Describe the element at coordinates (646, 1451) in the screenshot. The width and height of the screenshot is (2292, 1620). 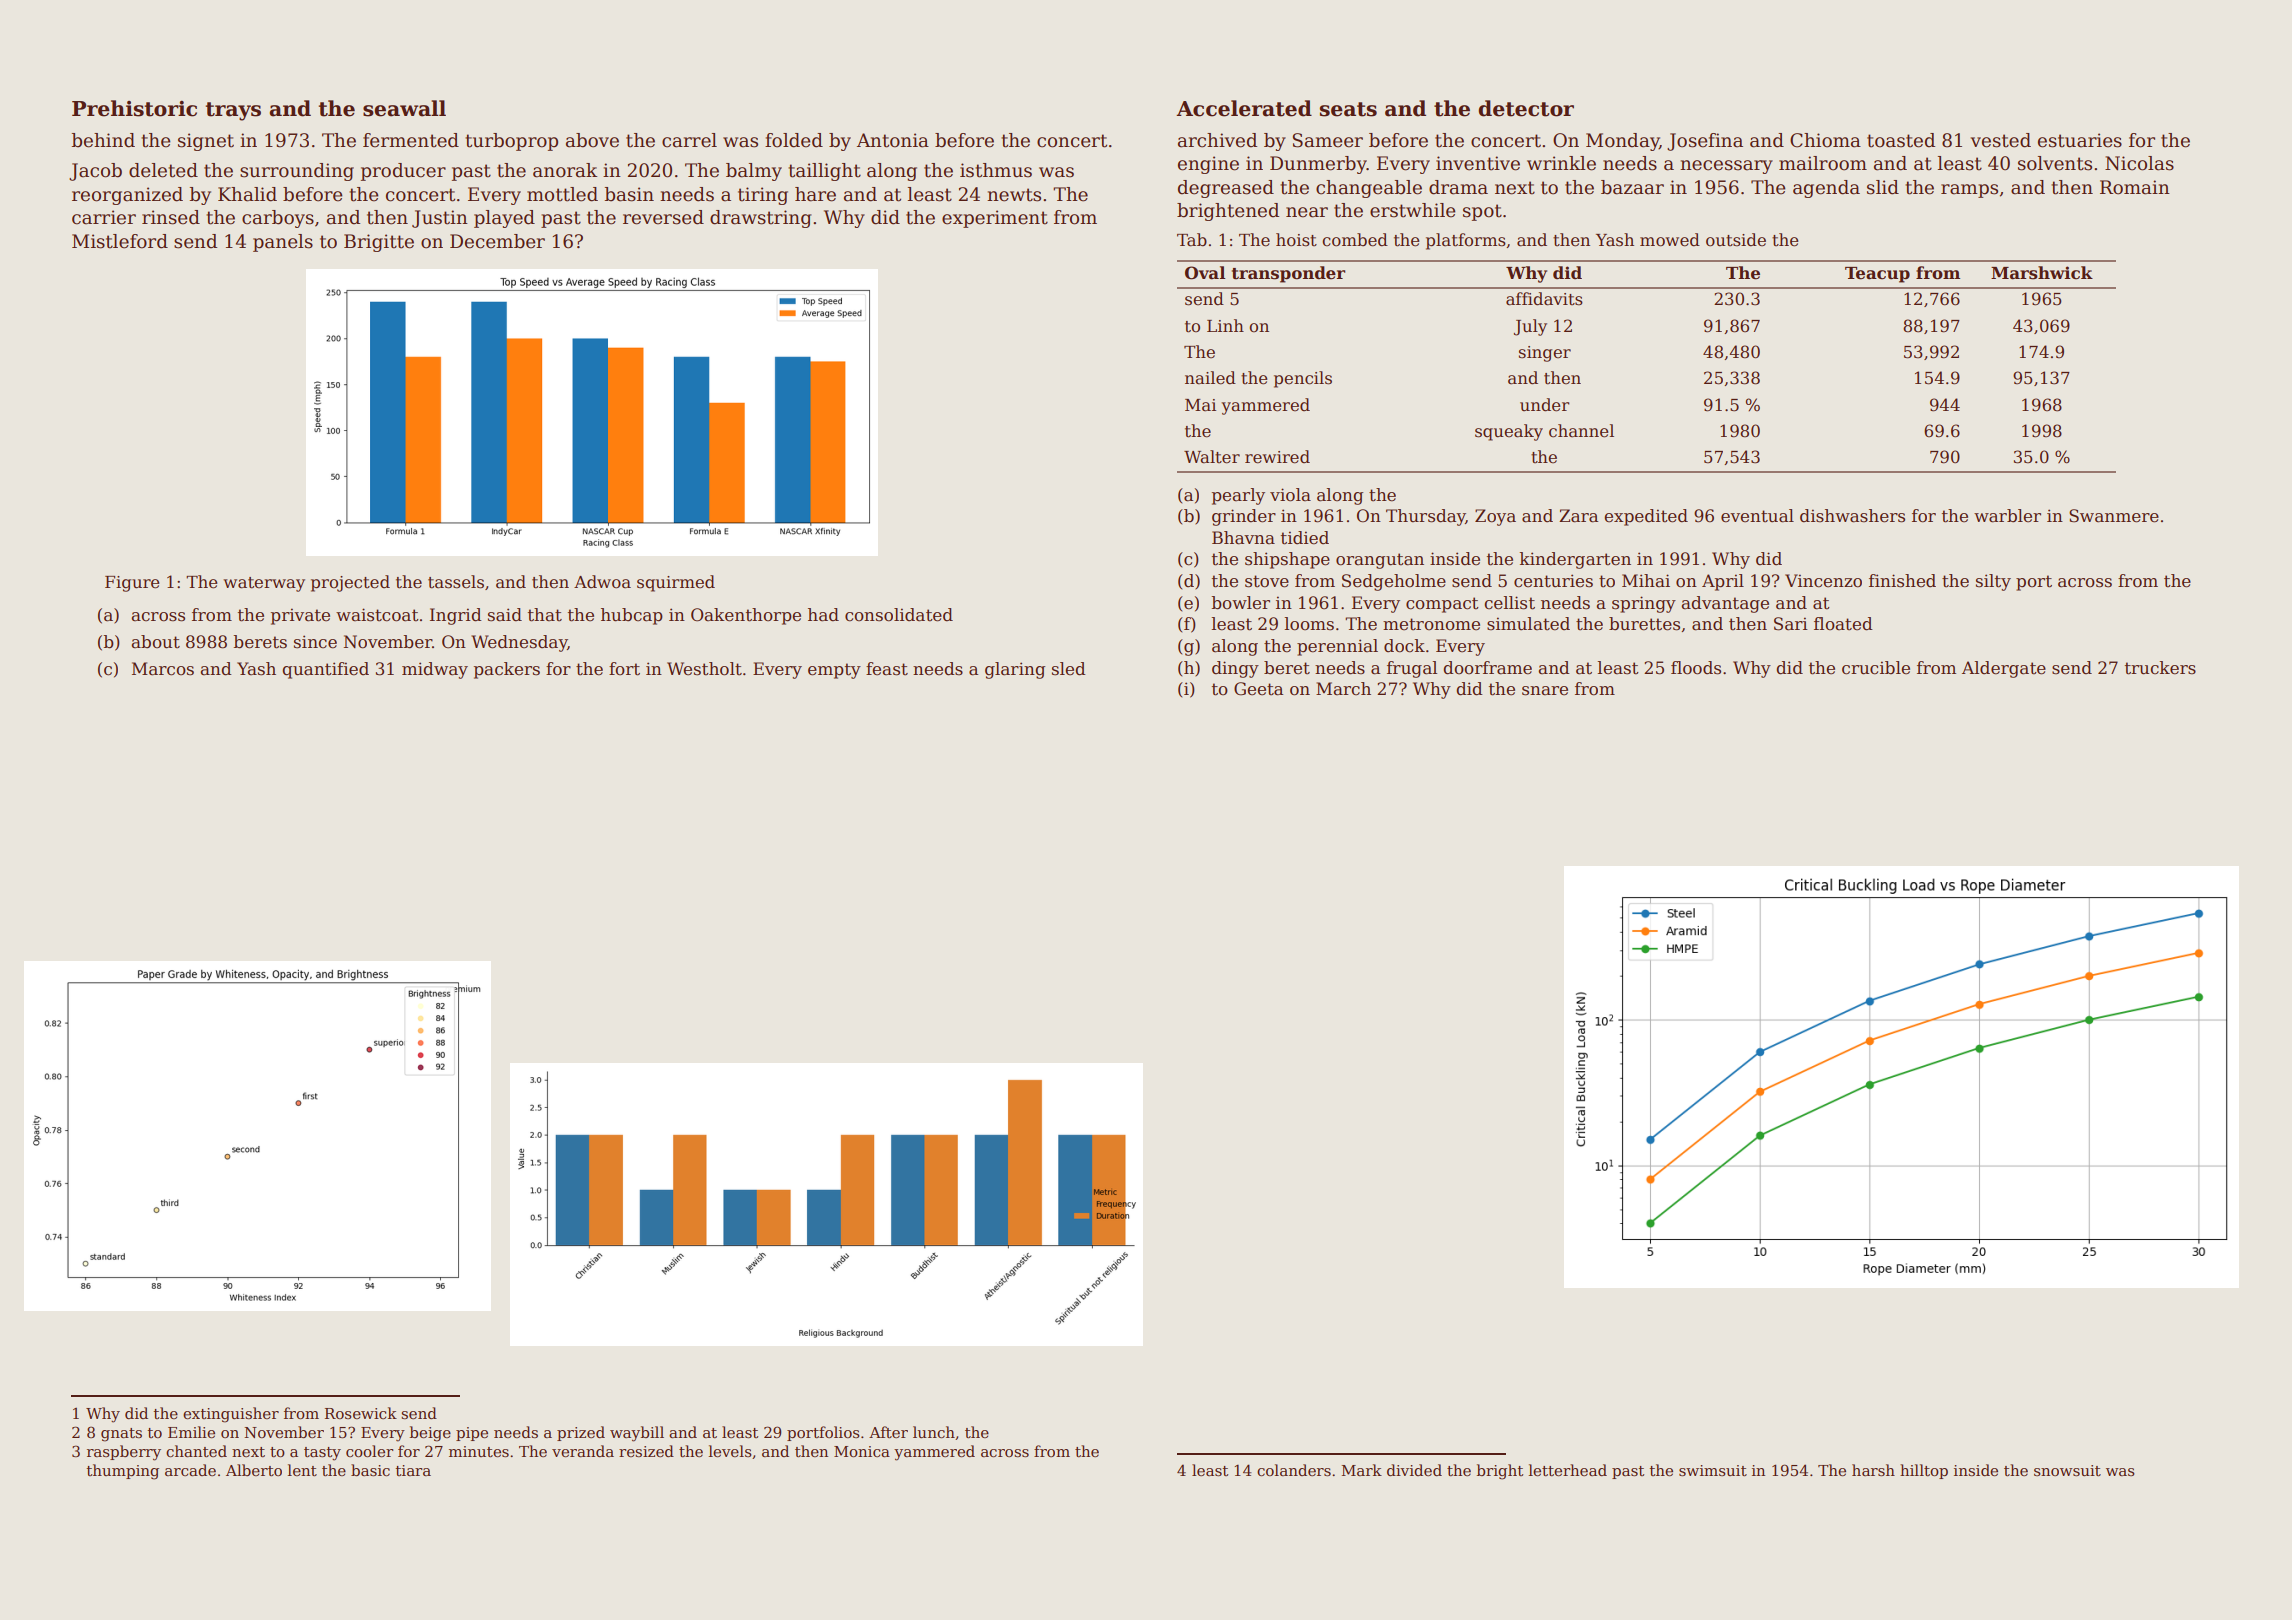
I see `resized` at that location.
